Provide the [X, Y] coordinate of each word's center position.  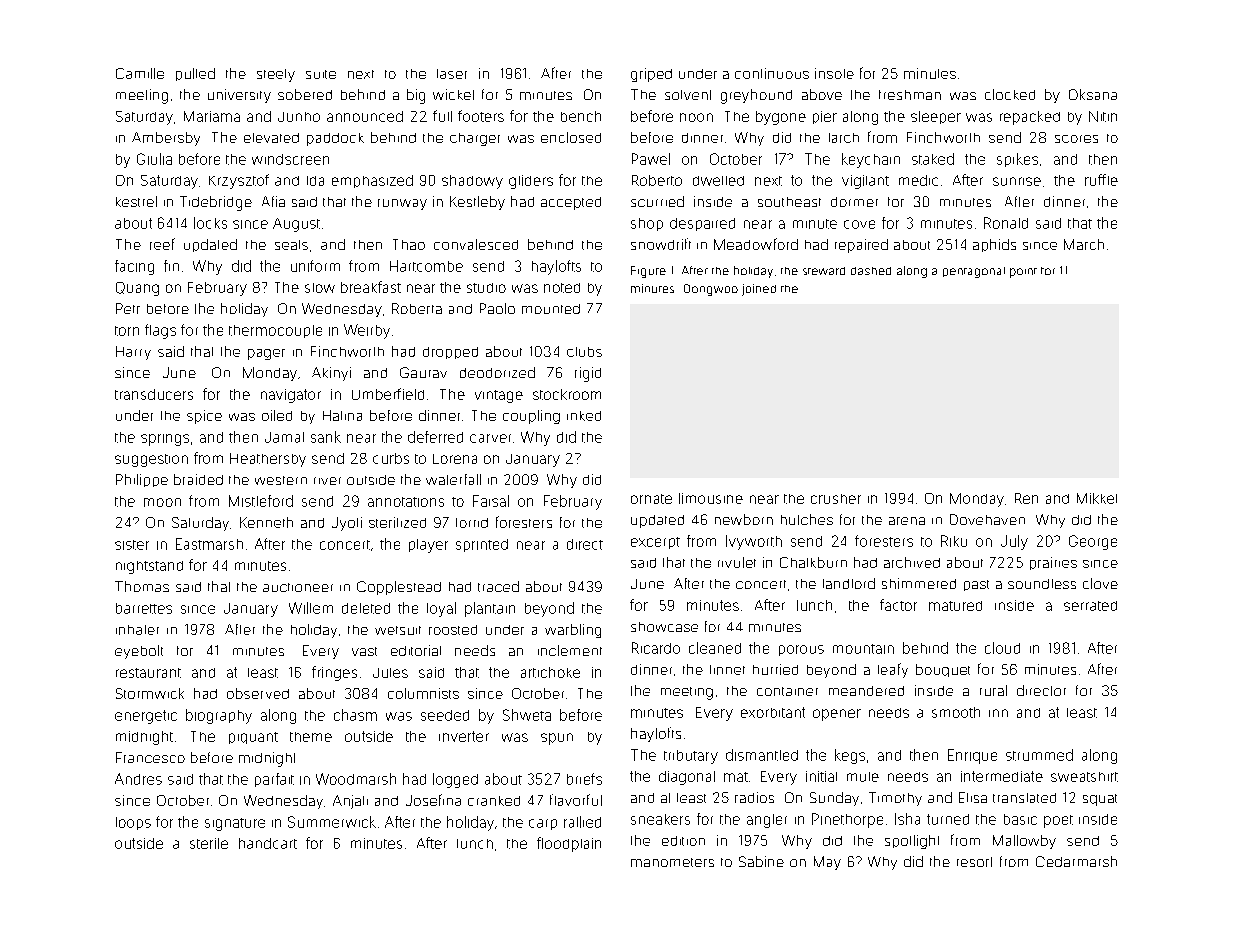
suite [321, 74]
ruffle [1101, 180]
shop [647, 224]
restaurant [148, 673]
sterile [209, 843]
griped [651, 75]
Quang [137, 289]
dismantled [762, 755]
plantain [490, 609]
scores [1076, 139]
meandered [866, 691]
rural [993, 690]
